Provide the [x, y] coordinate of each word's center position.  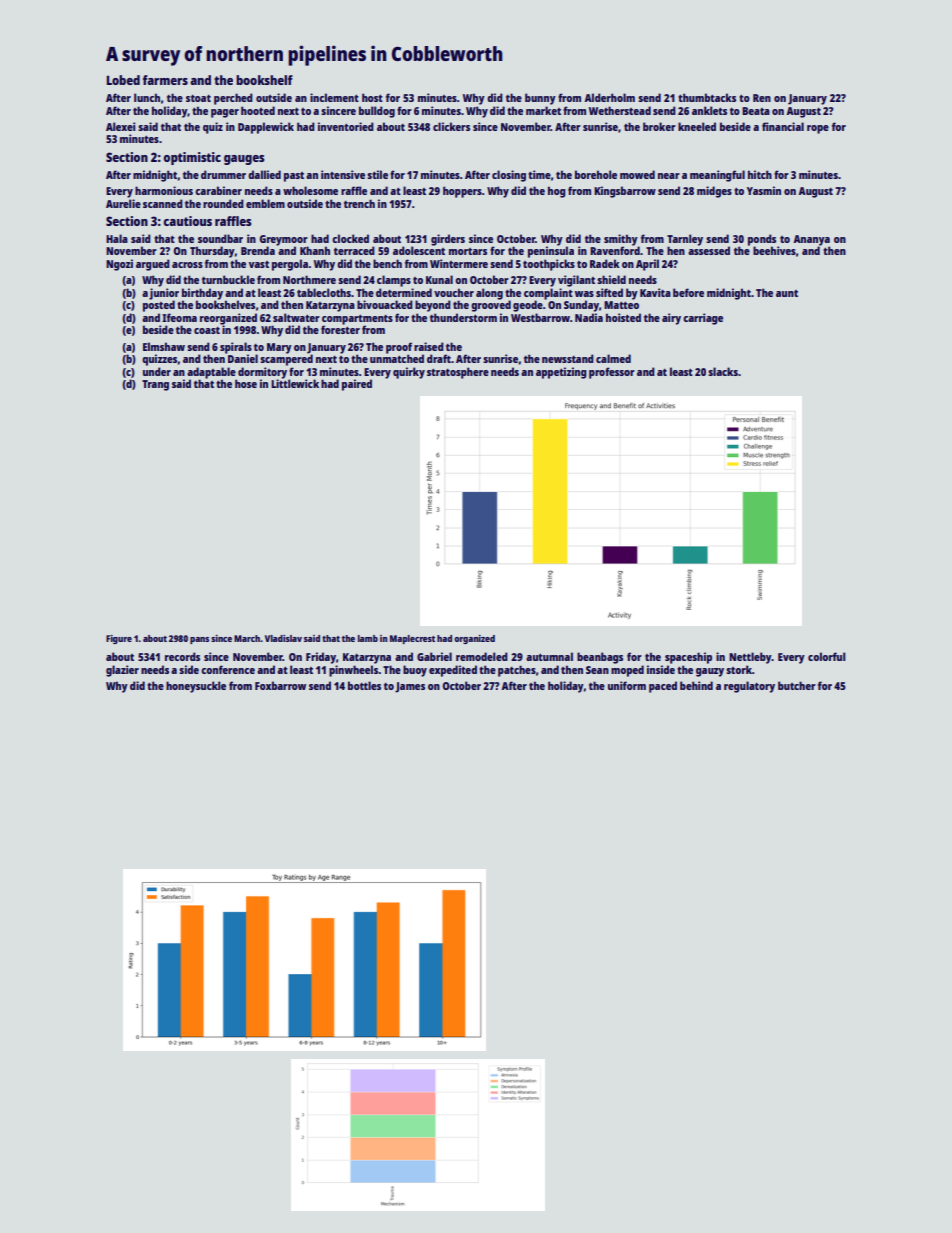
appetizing [561, 373]
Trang [155, 385]
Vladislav [283, 638]
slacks [723, 371]
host [372, 97]
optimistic [192, 158]
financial [783, 126]
